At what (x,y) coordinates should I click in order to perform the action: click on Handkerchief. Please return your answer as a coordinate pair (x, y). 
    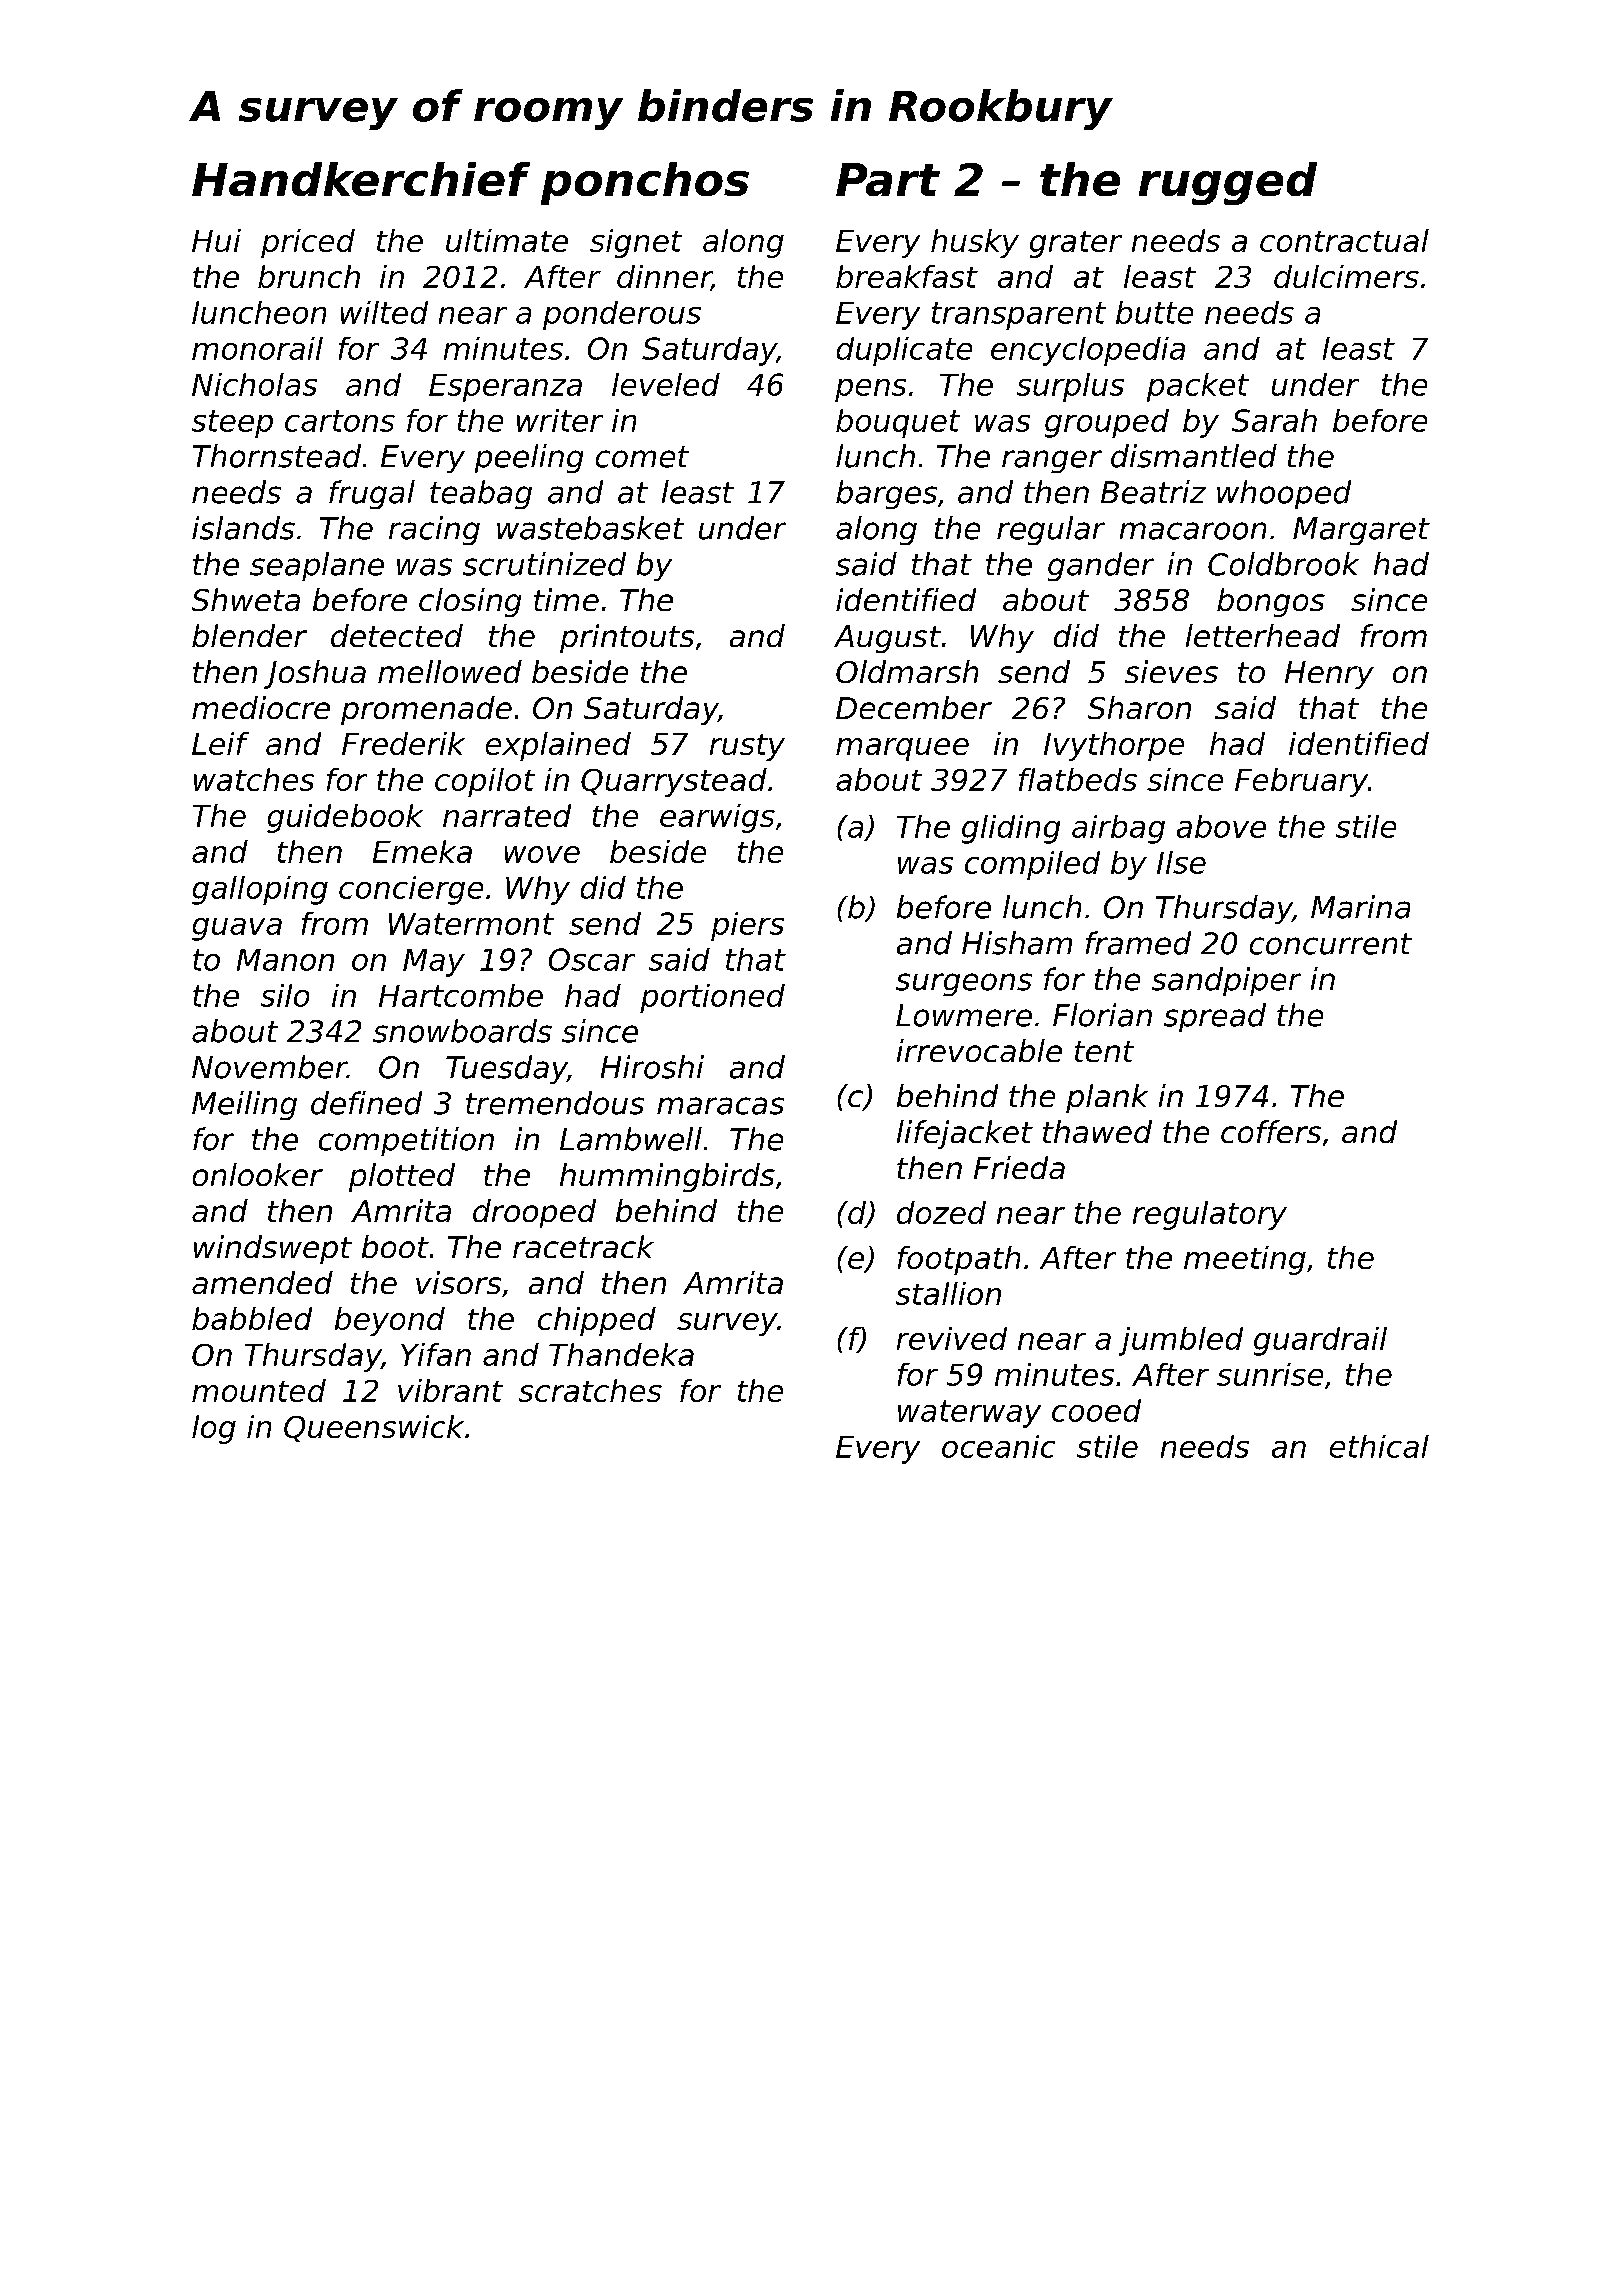
    Looking at the image, I should click on (361, 179).
